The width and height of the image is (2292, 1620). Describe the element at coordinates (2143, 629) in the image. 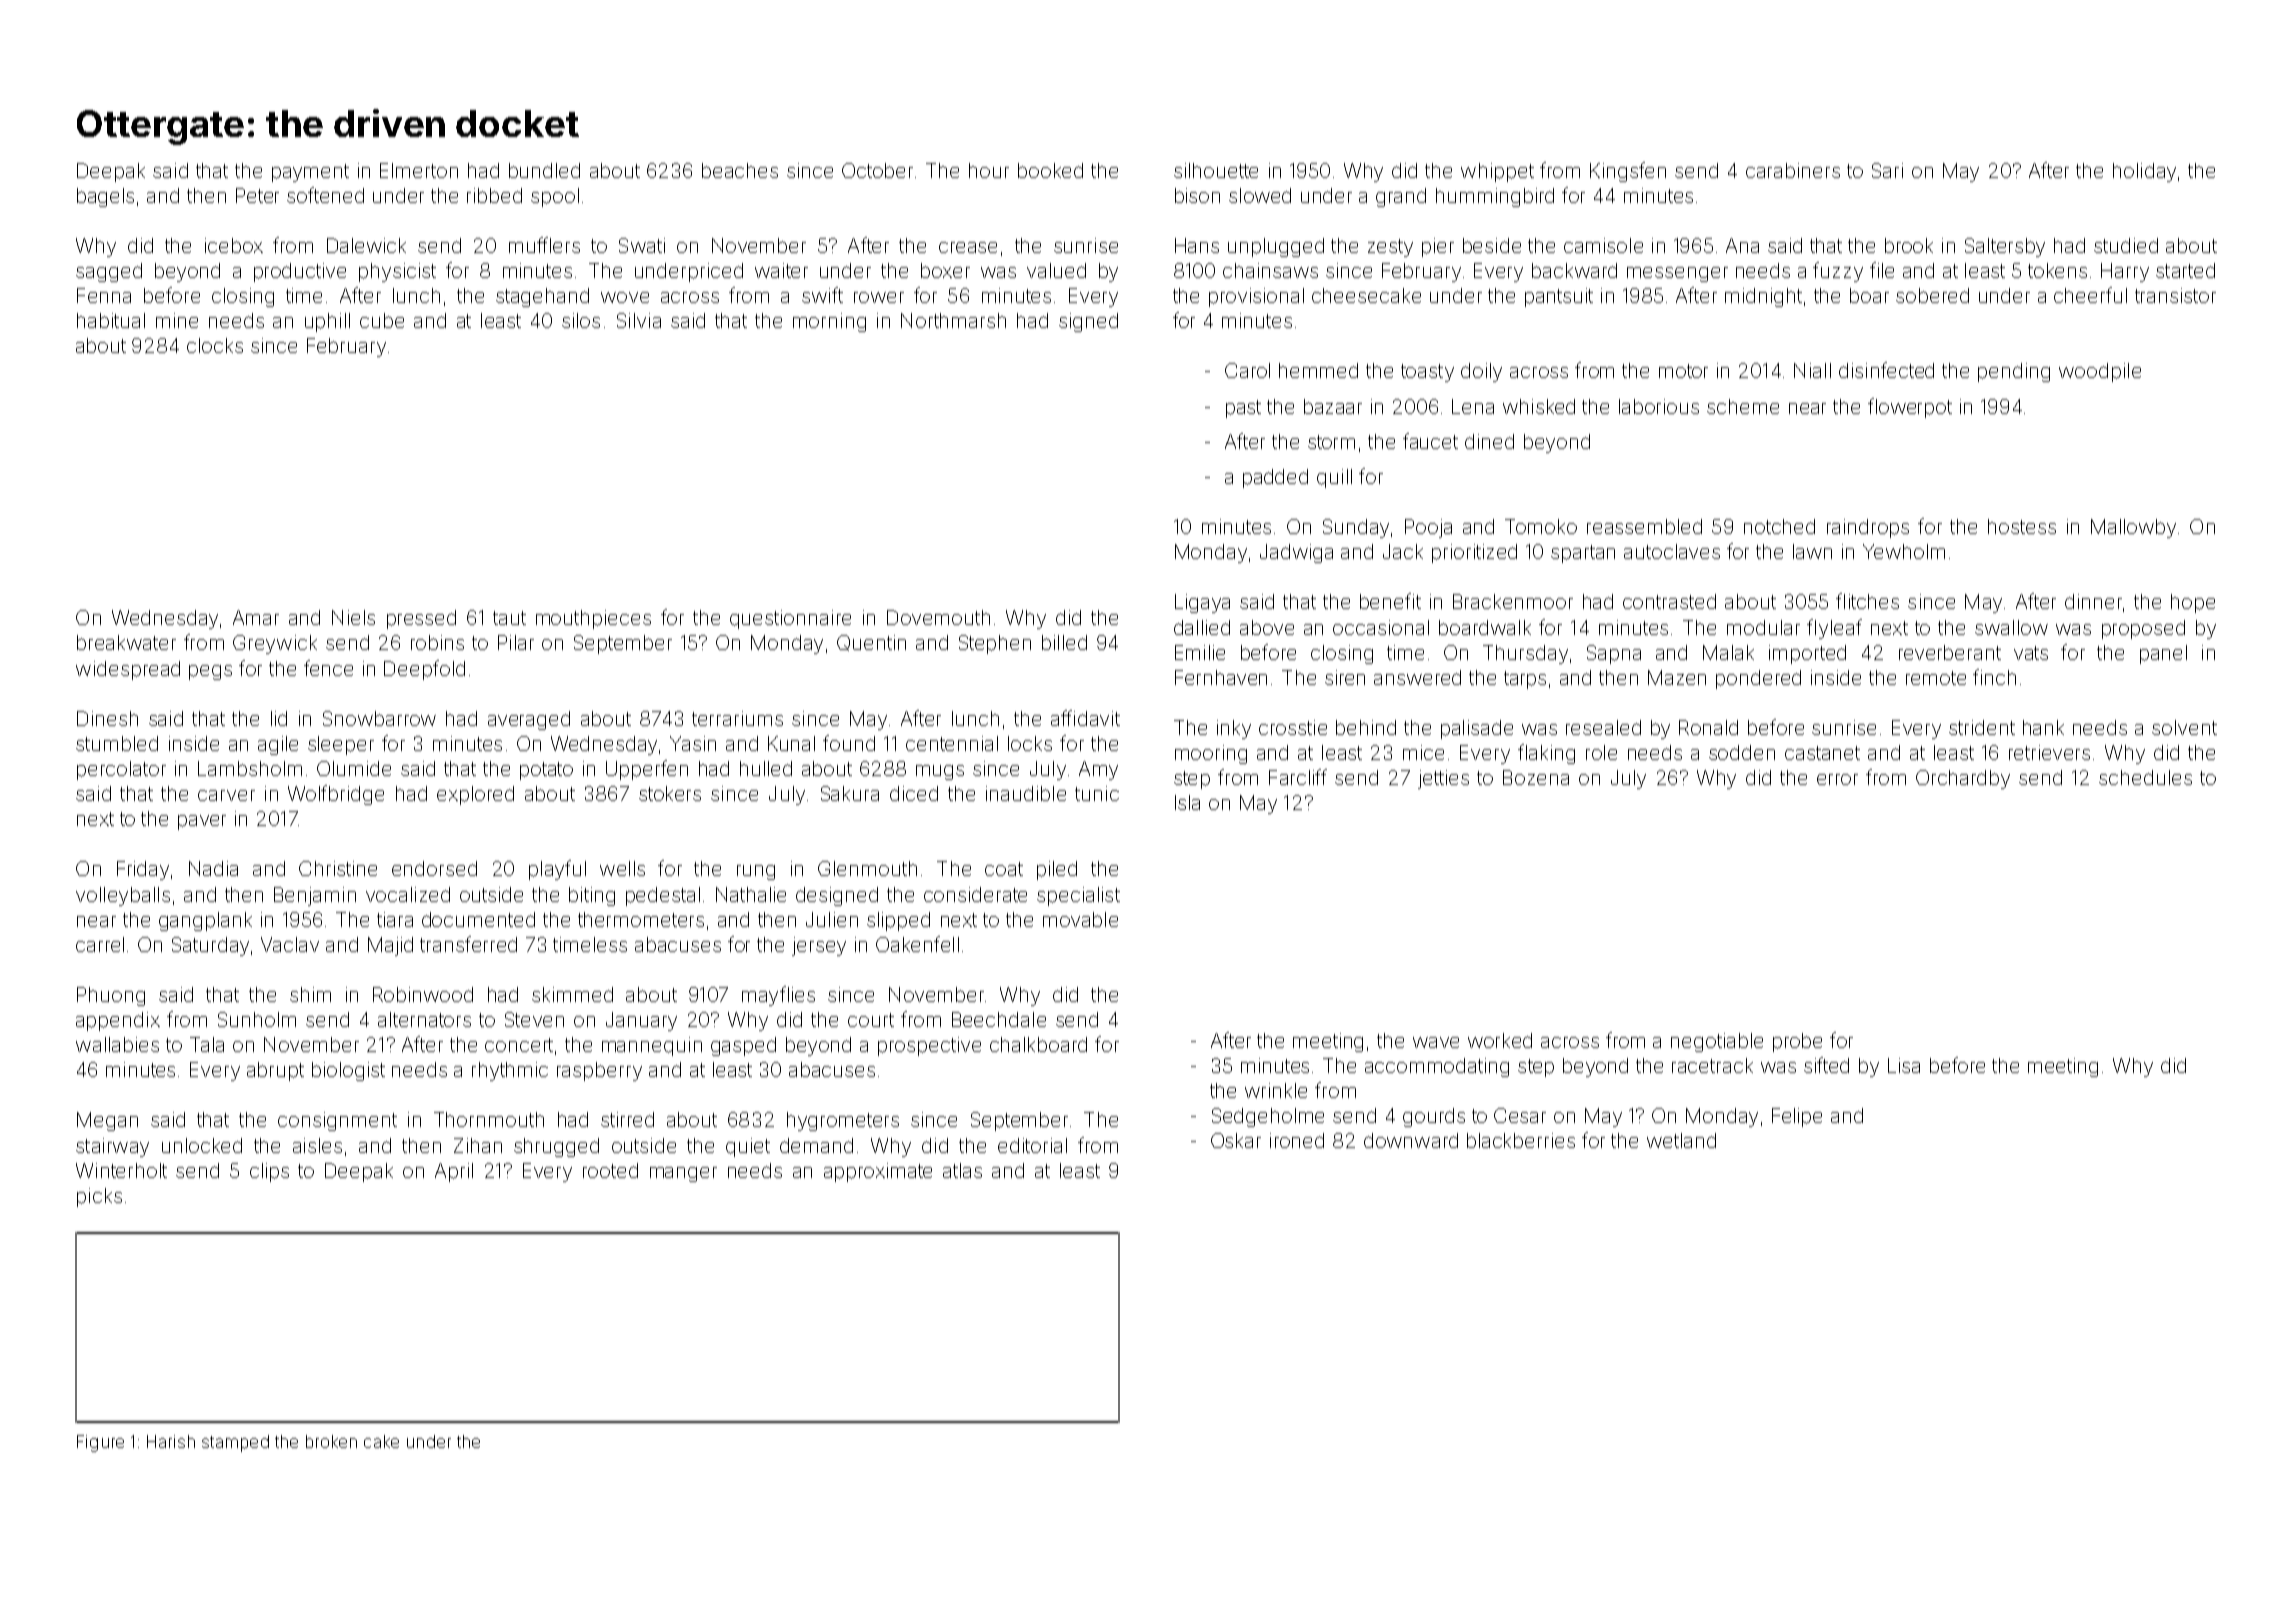

I see `proposed` at that location.
